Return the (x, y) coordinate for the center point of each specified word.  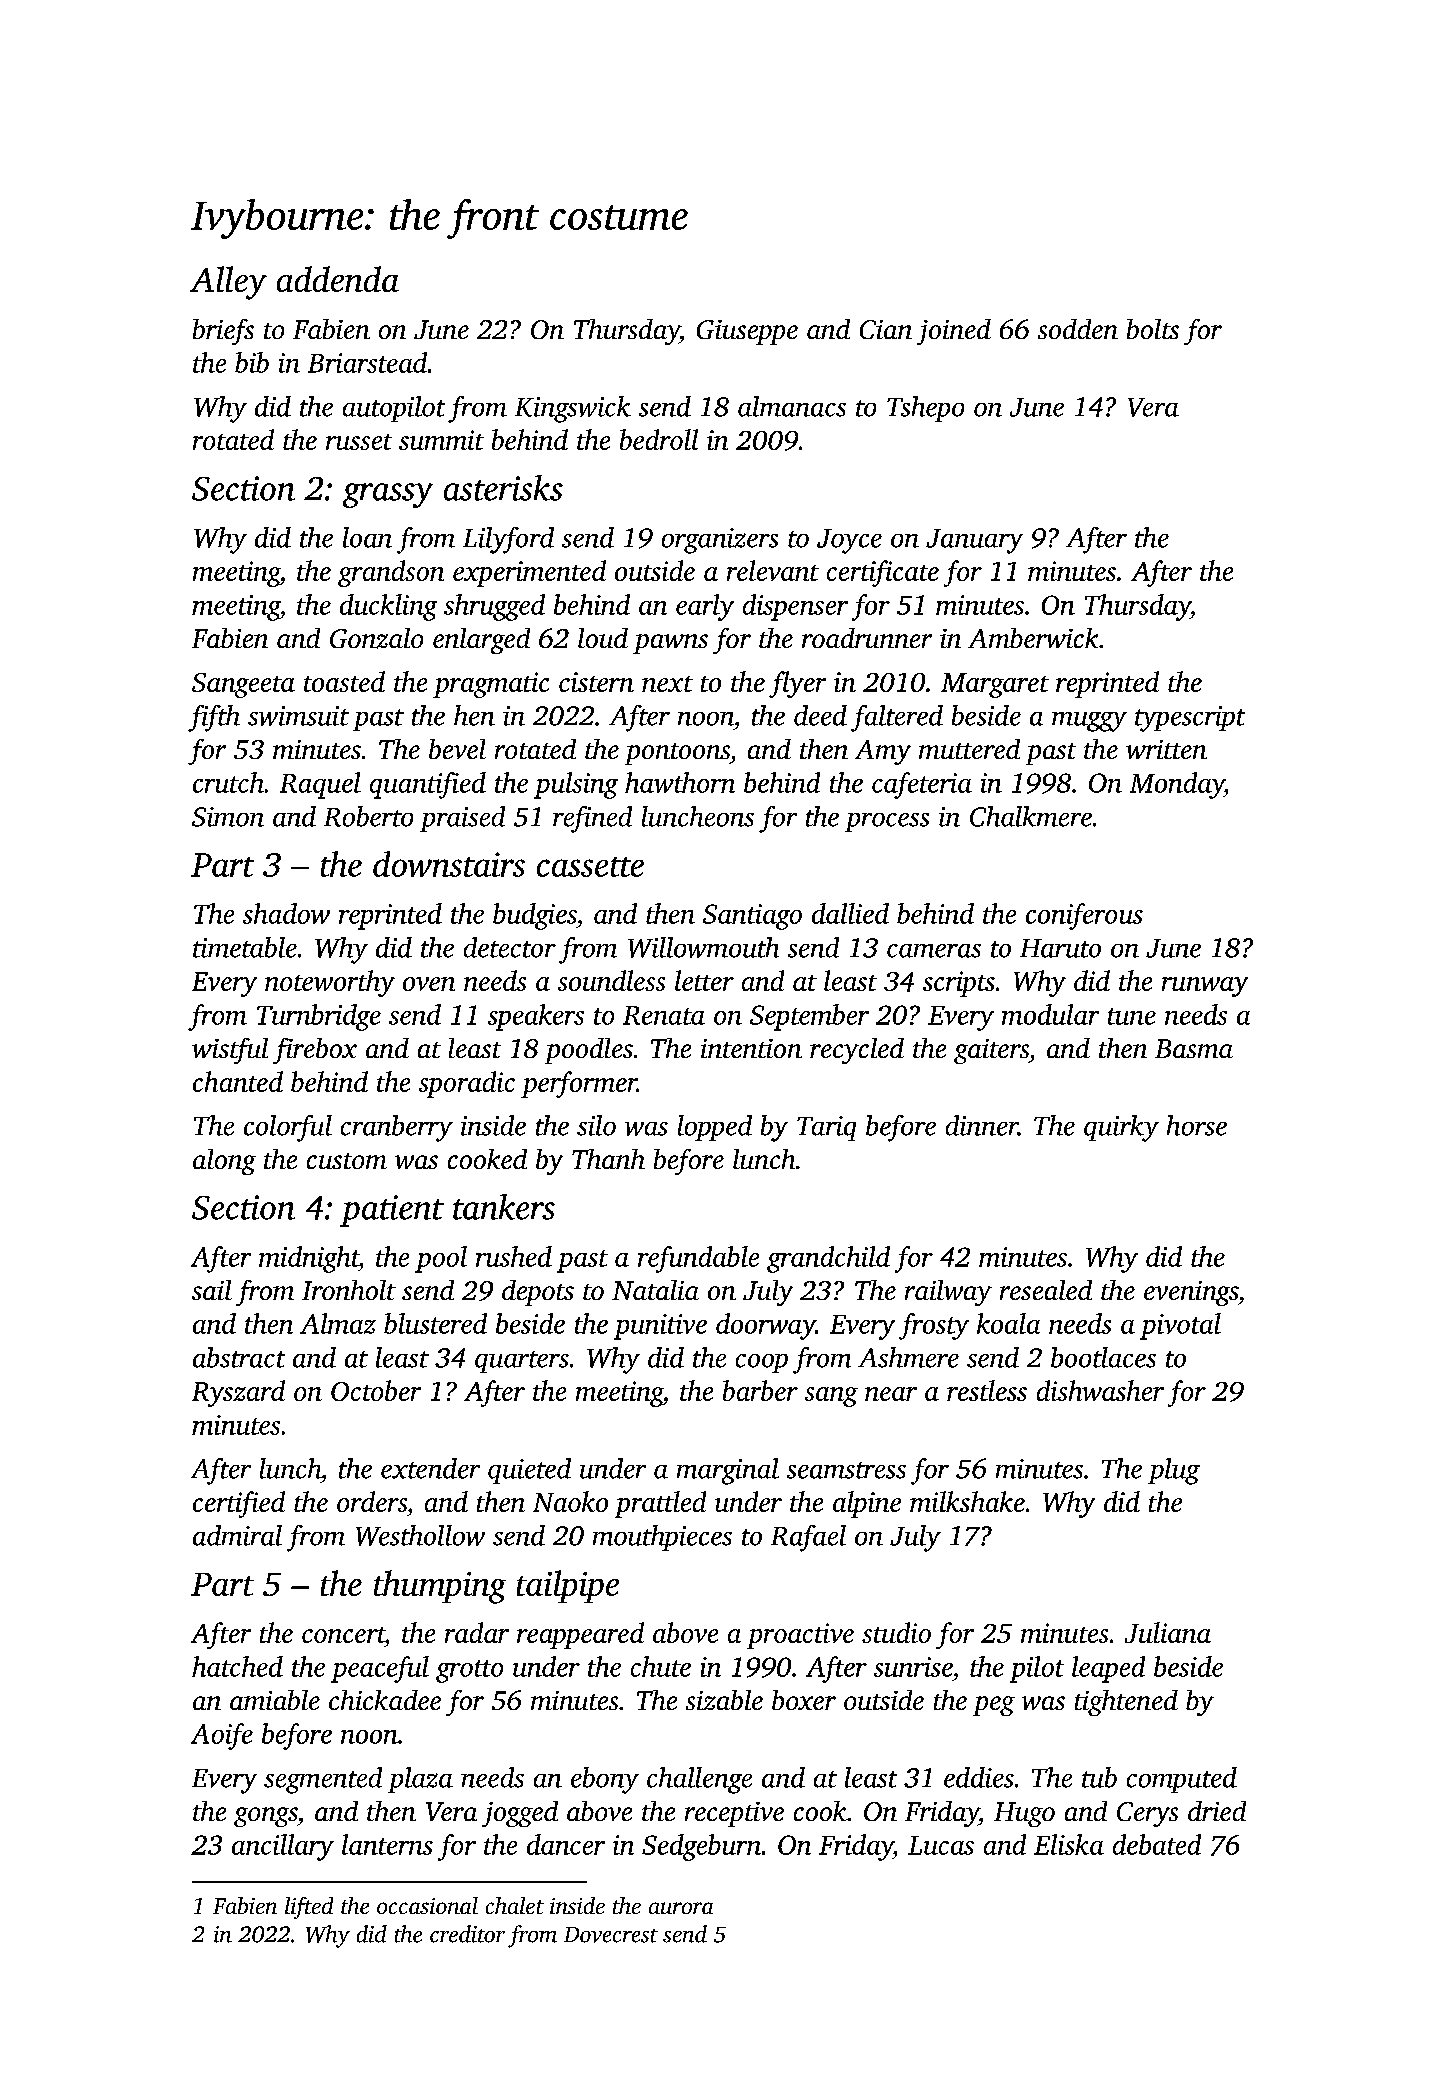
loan (367, 537)
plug (1174, 1471)
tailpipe (568, 1586)
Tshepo (925, 409)
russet (359, 442)
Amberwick (1033, 638)
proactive (800, 1636)
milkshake (967, 1501)
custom (347, 1161)
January (974, 541)
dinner (982, 1125)
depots (538, 1293)
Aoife (222, 1736)
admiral (237, 1535)
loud (603, 638)
